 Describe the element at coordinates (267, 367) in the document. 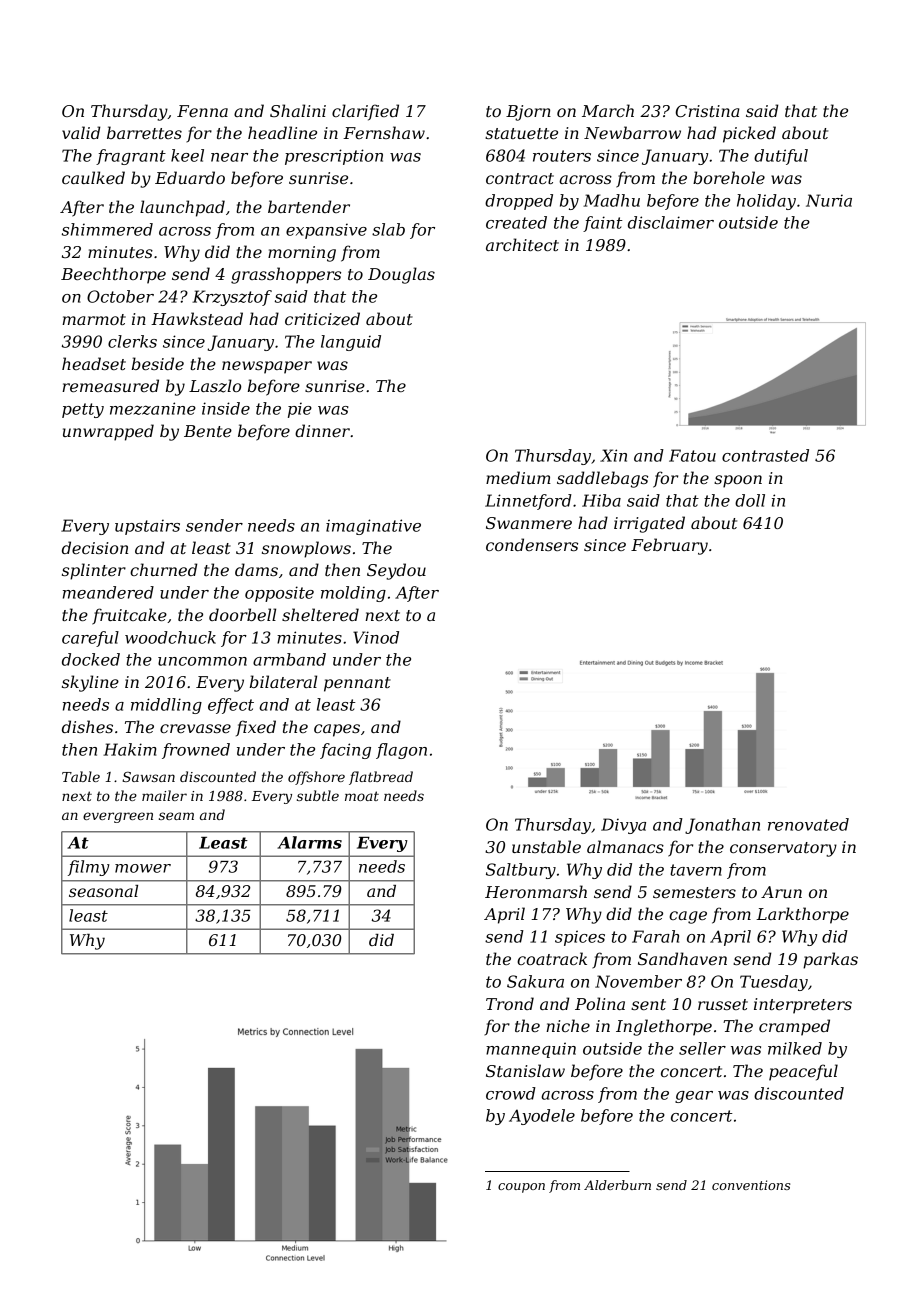

I see `newspaper` at that location.
